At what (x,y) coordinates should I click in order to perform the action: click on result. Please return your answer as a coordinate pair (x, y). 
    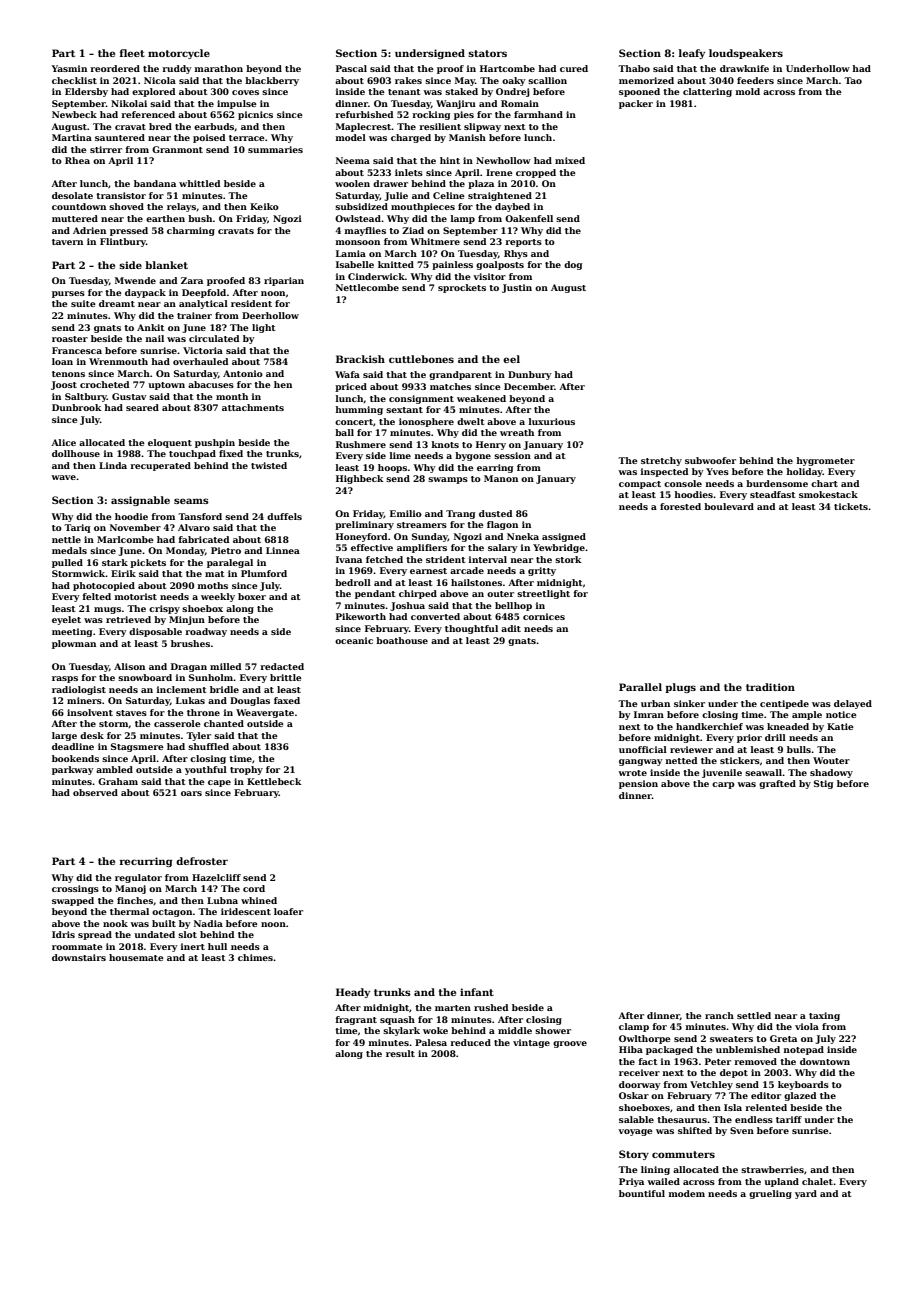
    Looking at the image, I should click on (400, 1053).
